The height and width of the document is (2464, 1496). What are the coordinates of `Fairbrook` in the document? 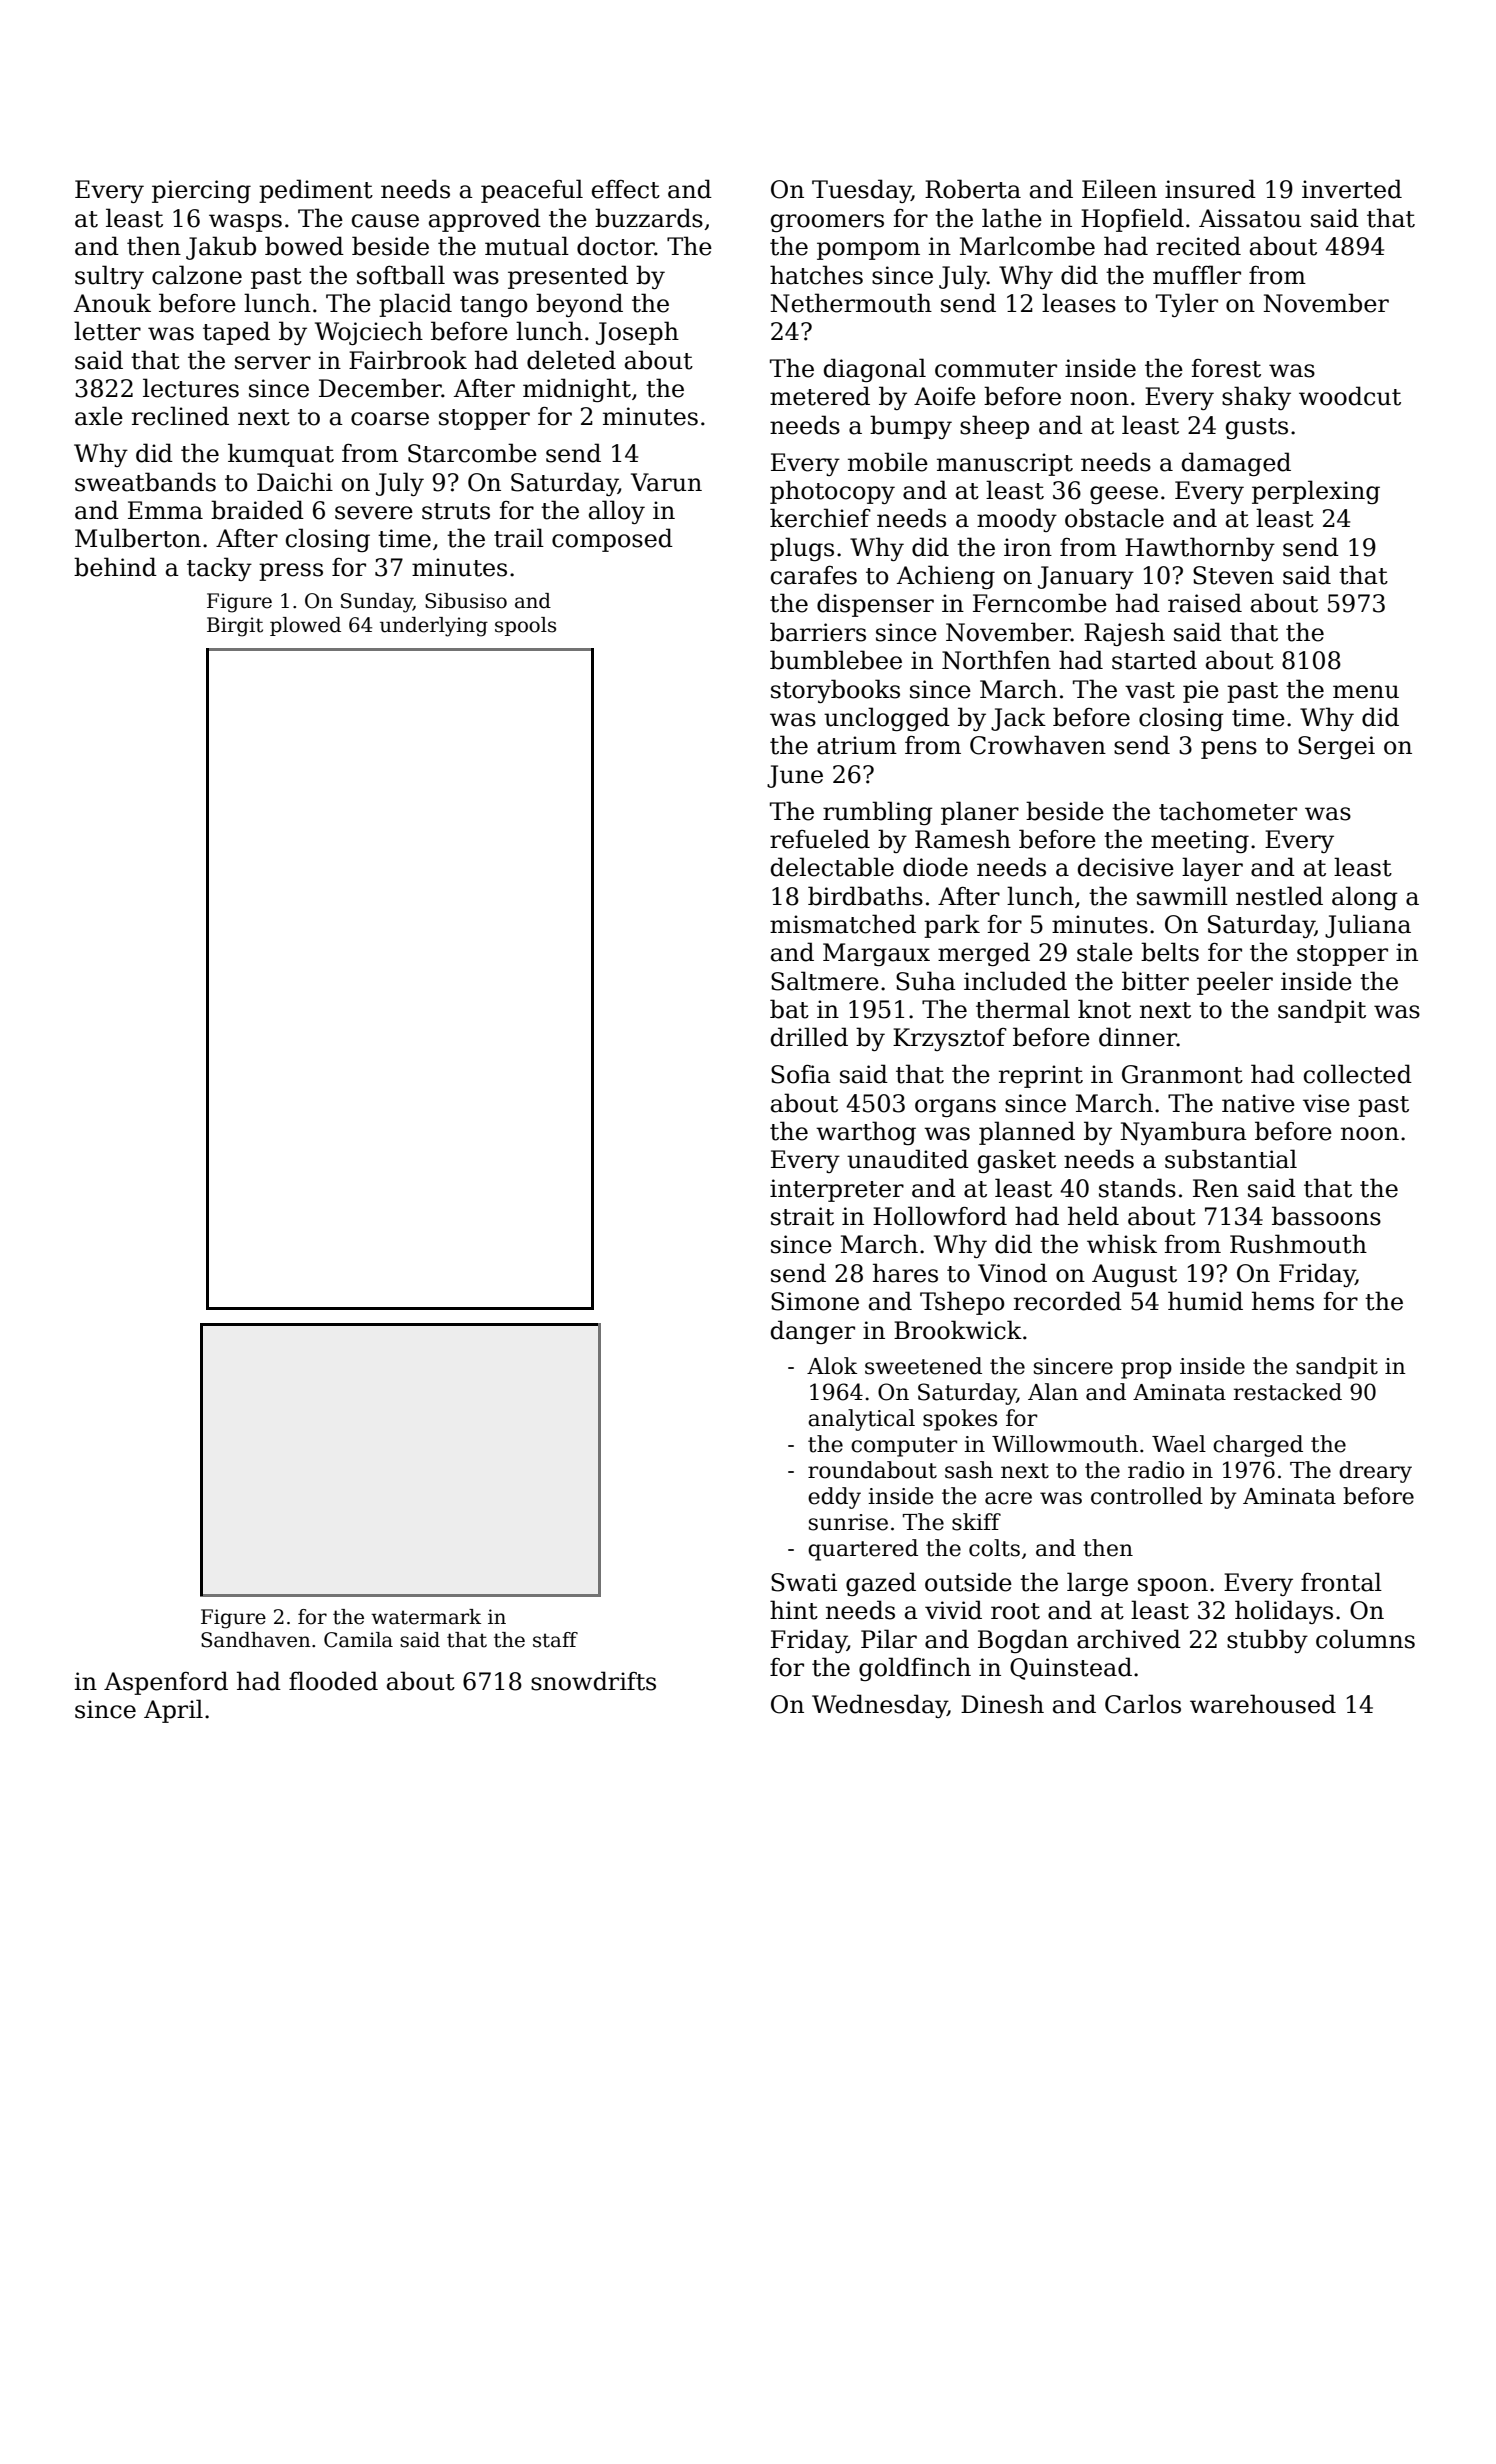 It's located at (408, 360).
